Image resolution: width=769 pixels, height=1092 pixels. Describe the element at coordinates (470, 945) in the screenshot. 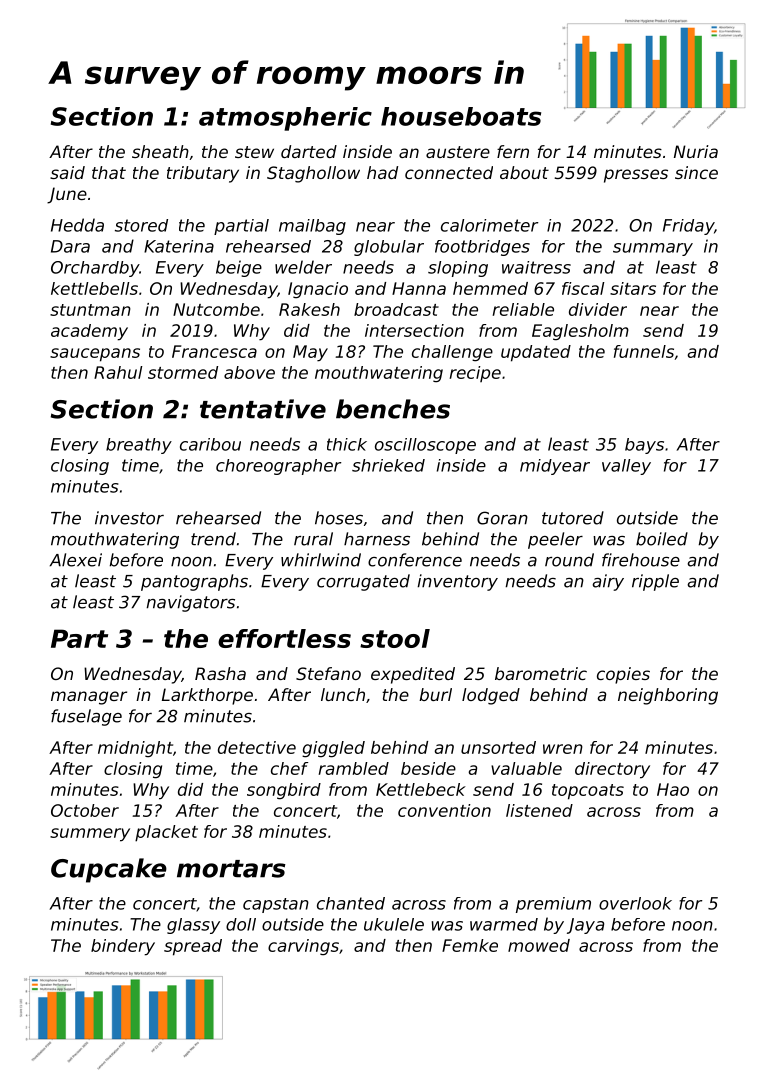

I see `Femke` at that location.
